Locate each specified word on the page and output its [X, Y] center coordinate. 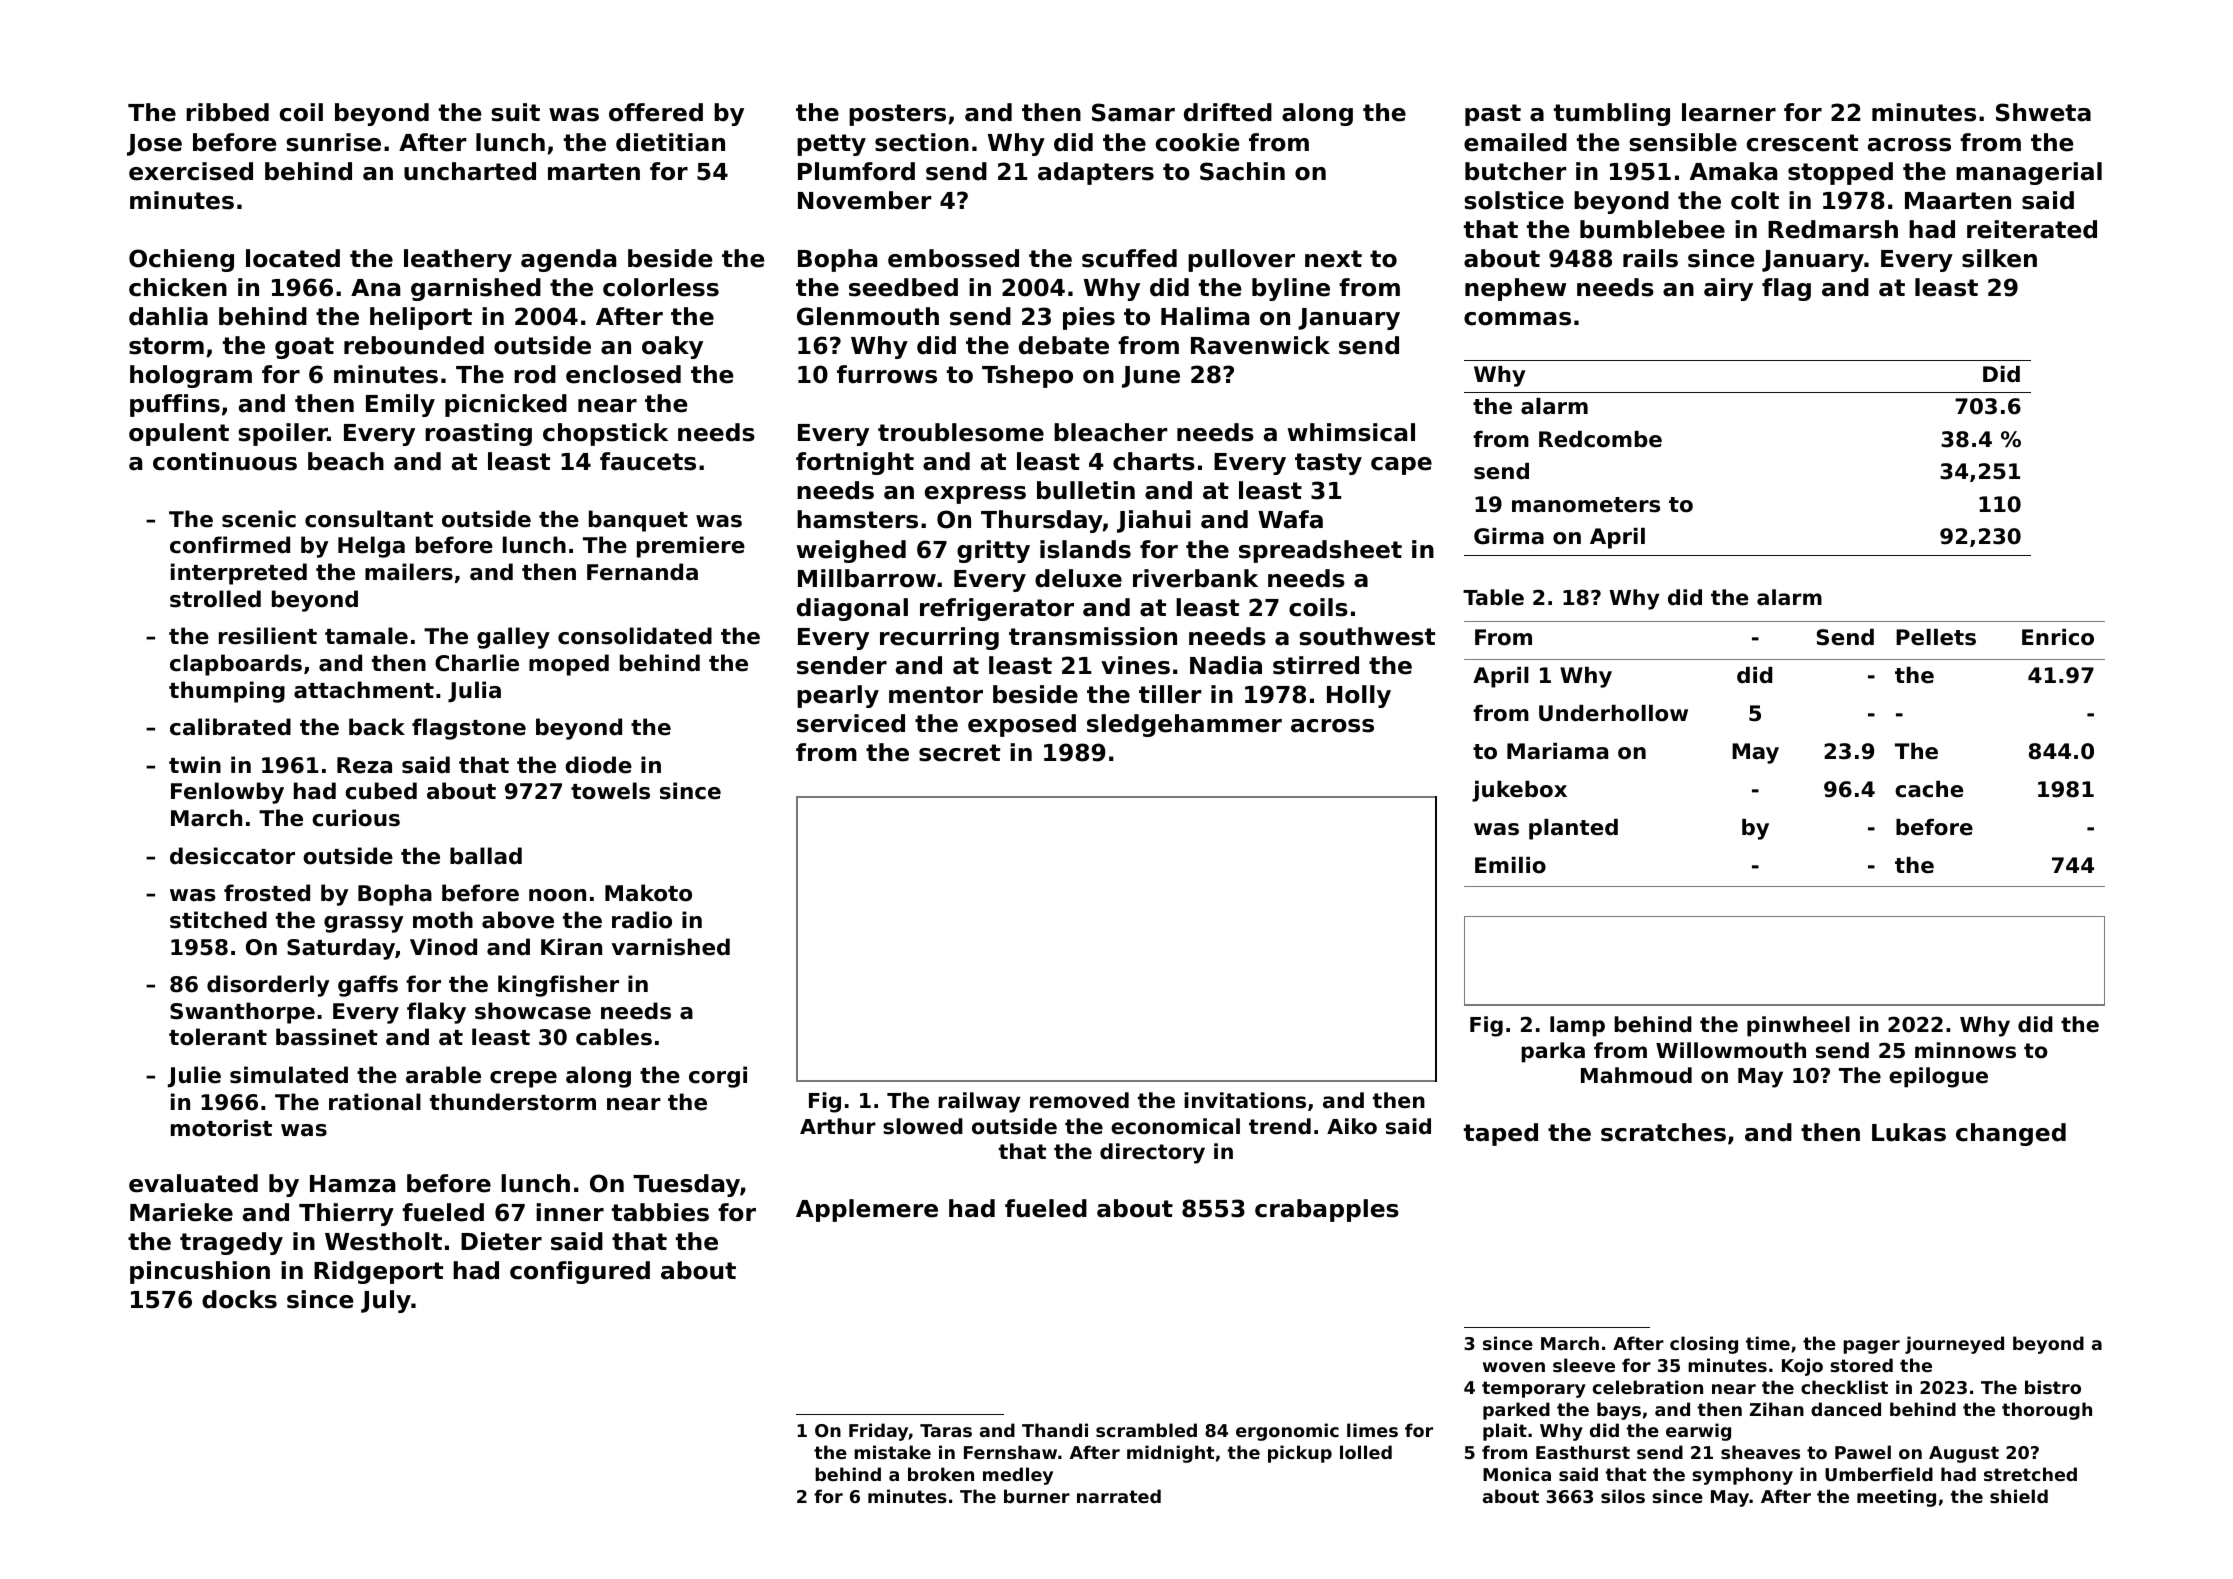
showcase [533, 1011]
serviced [851, 723]
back [377, 727]
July [386, 1301]
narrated [1119, 1496]
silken [1999, 258]
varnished [671, 947]
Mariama [1557, 751]
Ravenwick [1260, 345]
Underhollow [1613, 713]
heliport [421, 318]
